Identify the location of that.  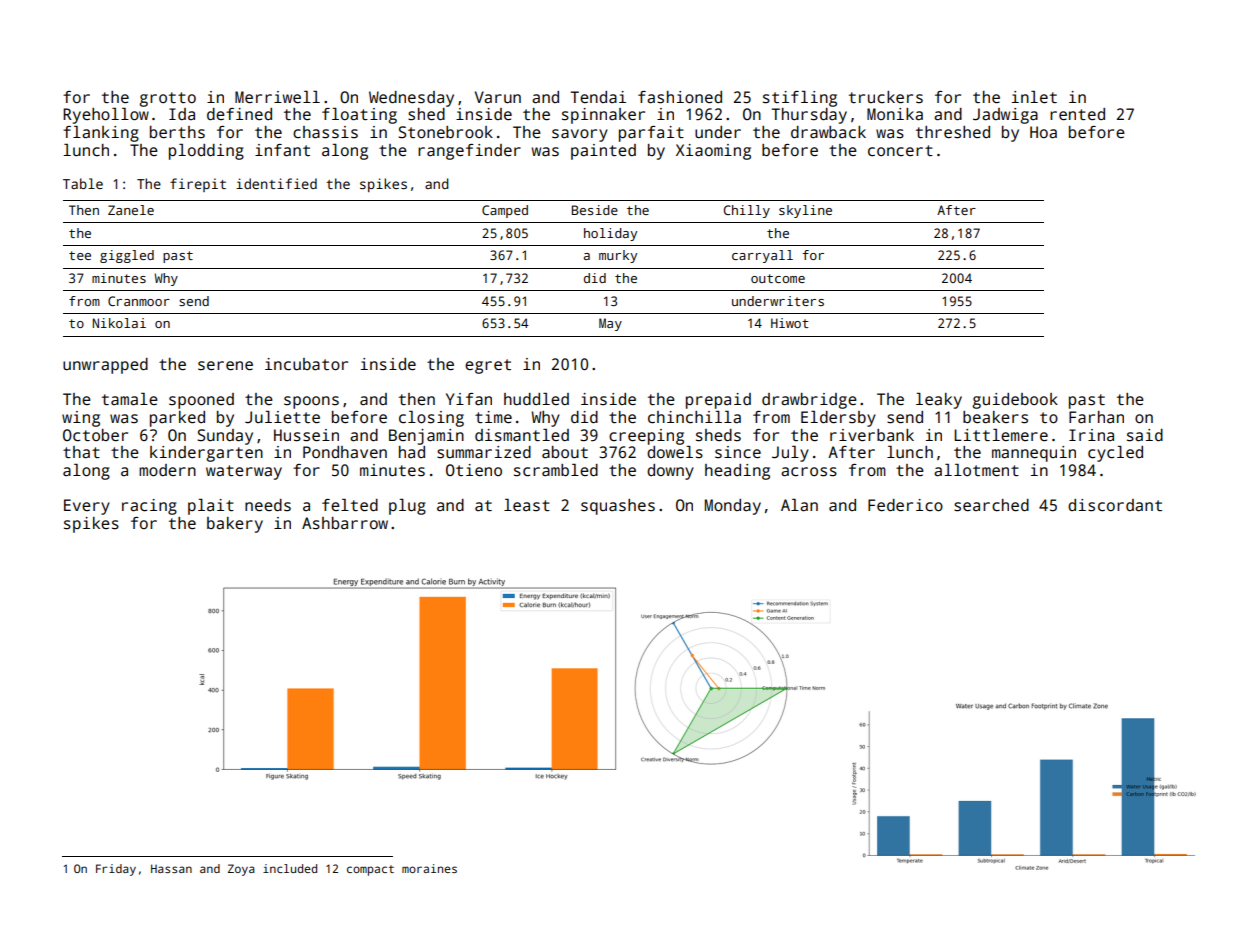
(81, 452).
